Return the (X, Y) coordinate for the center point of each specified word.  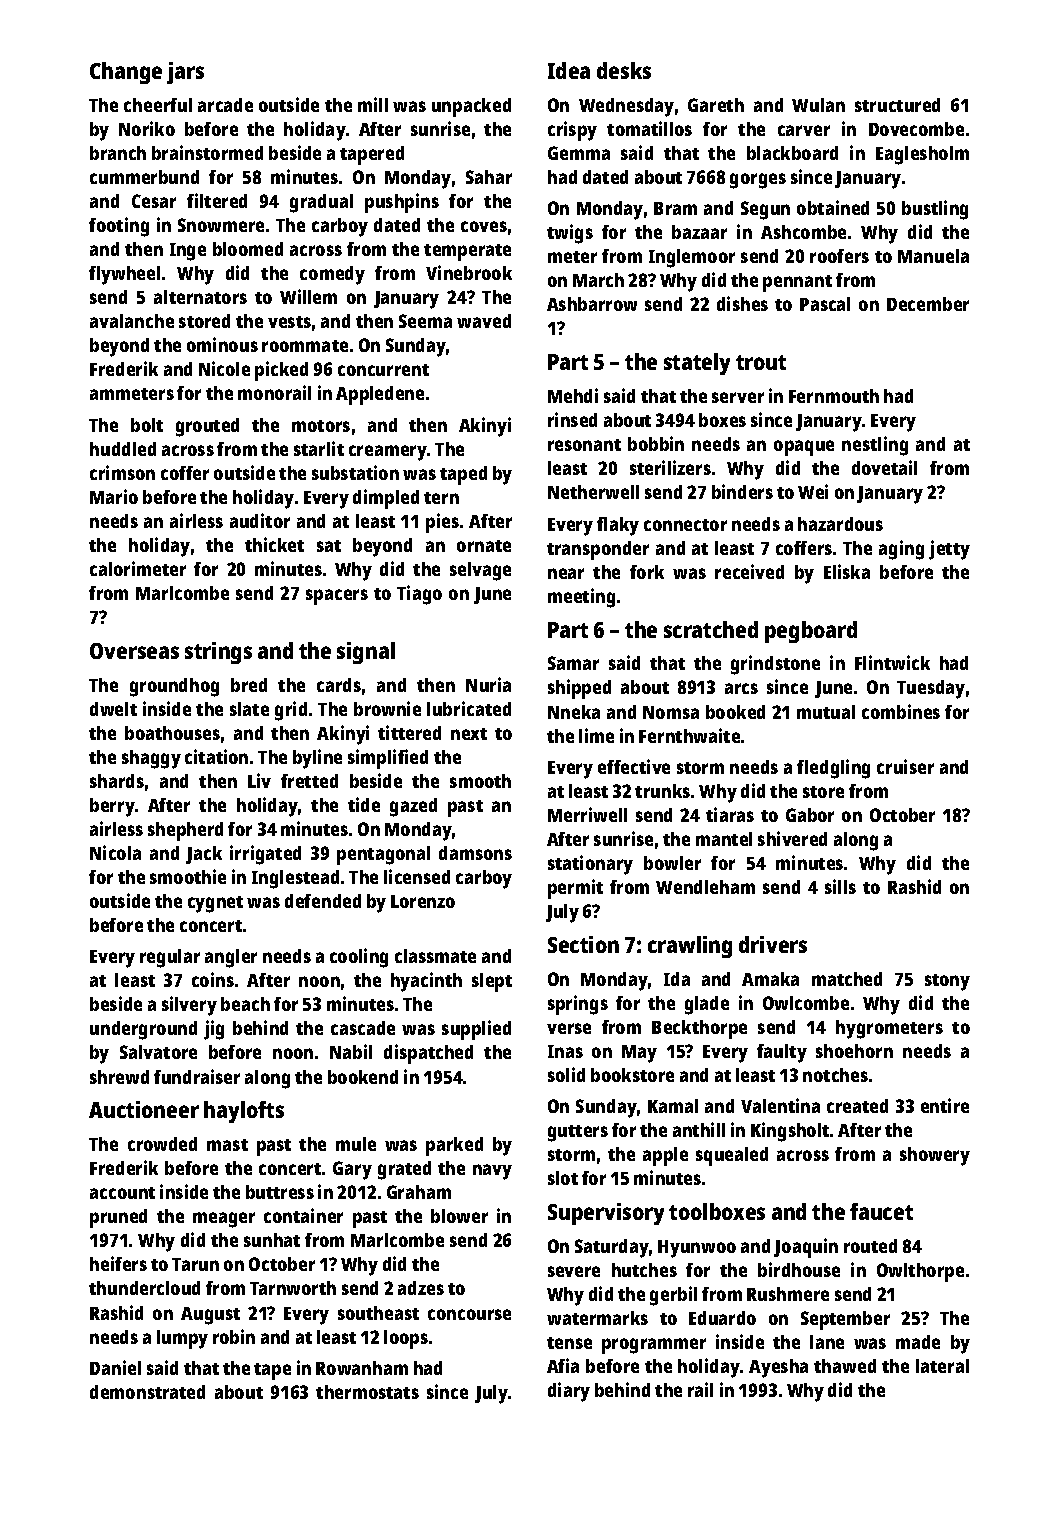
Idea (569, 70)
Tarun (195, 1264)
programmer (654, 1346)
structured (897, 105)
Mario (114, 496)
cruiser (905, 766)
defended (323, 901)
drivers (773, 944)
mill (373, 104)
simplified (388, 759)
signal (366, 653)
